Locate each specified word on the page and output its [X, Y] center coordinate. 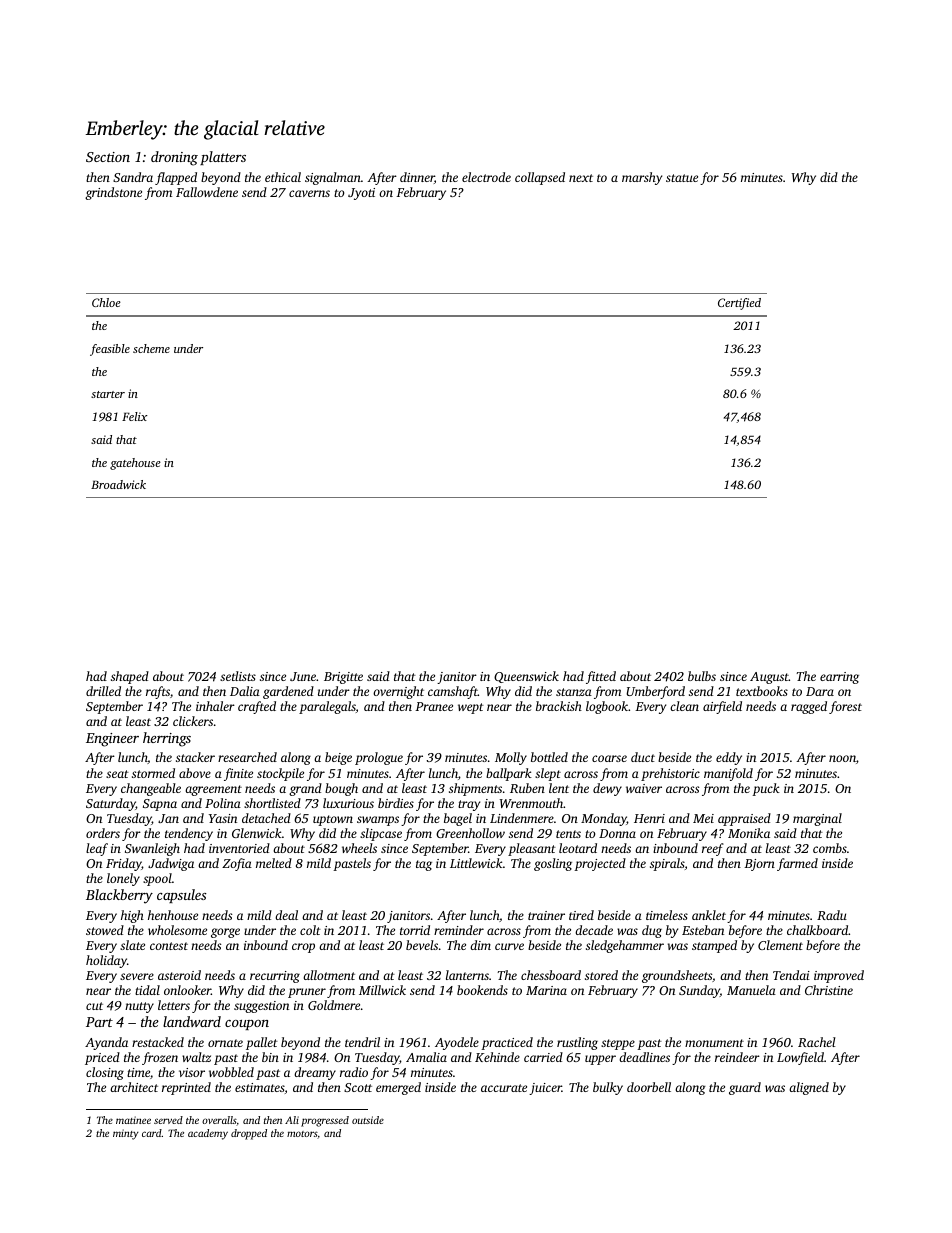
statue [682, 178]
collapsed [540, 178]
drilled [103, 691]
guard [745, 1088]
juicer [545, 1089]
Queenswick [526, 677]
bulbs [702, 676]
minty [126, 1134]
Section [108, 157]
